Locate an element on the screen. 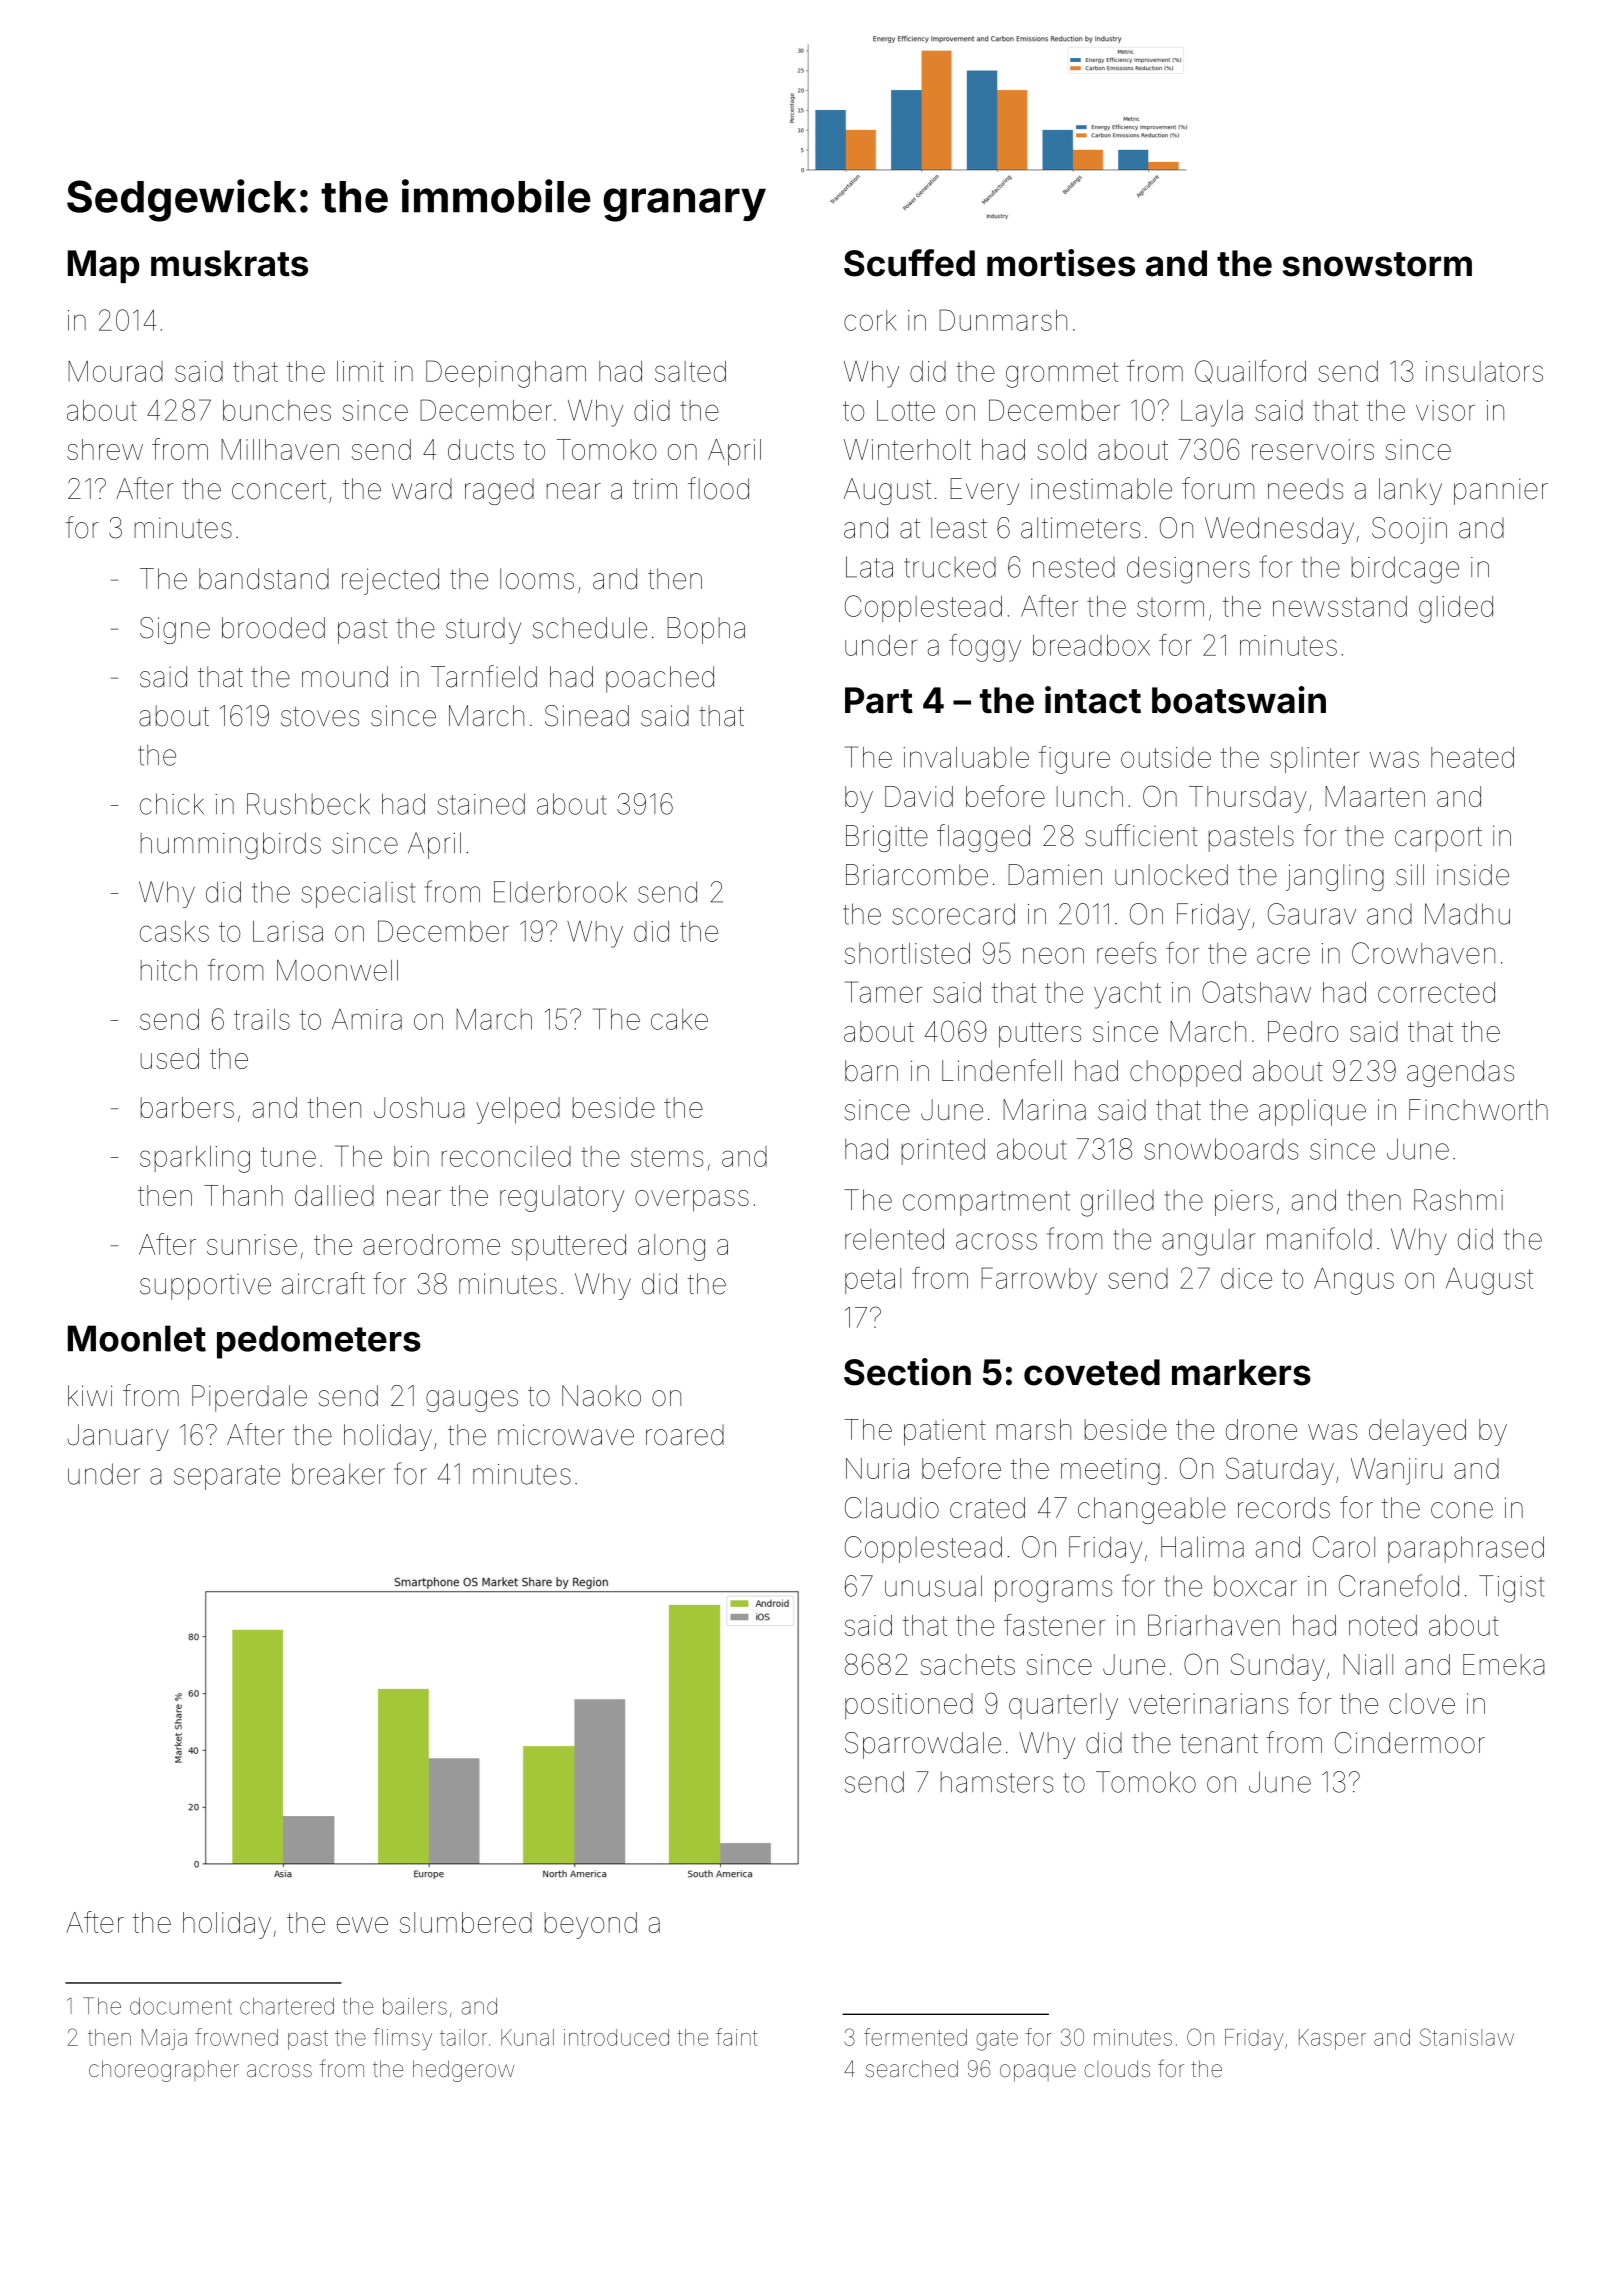 The width and height of the screenshot is (1620, 2292). bailers is located at coordinates (415, 2006).
